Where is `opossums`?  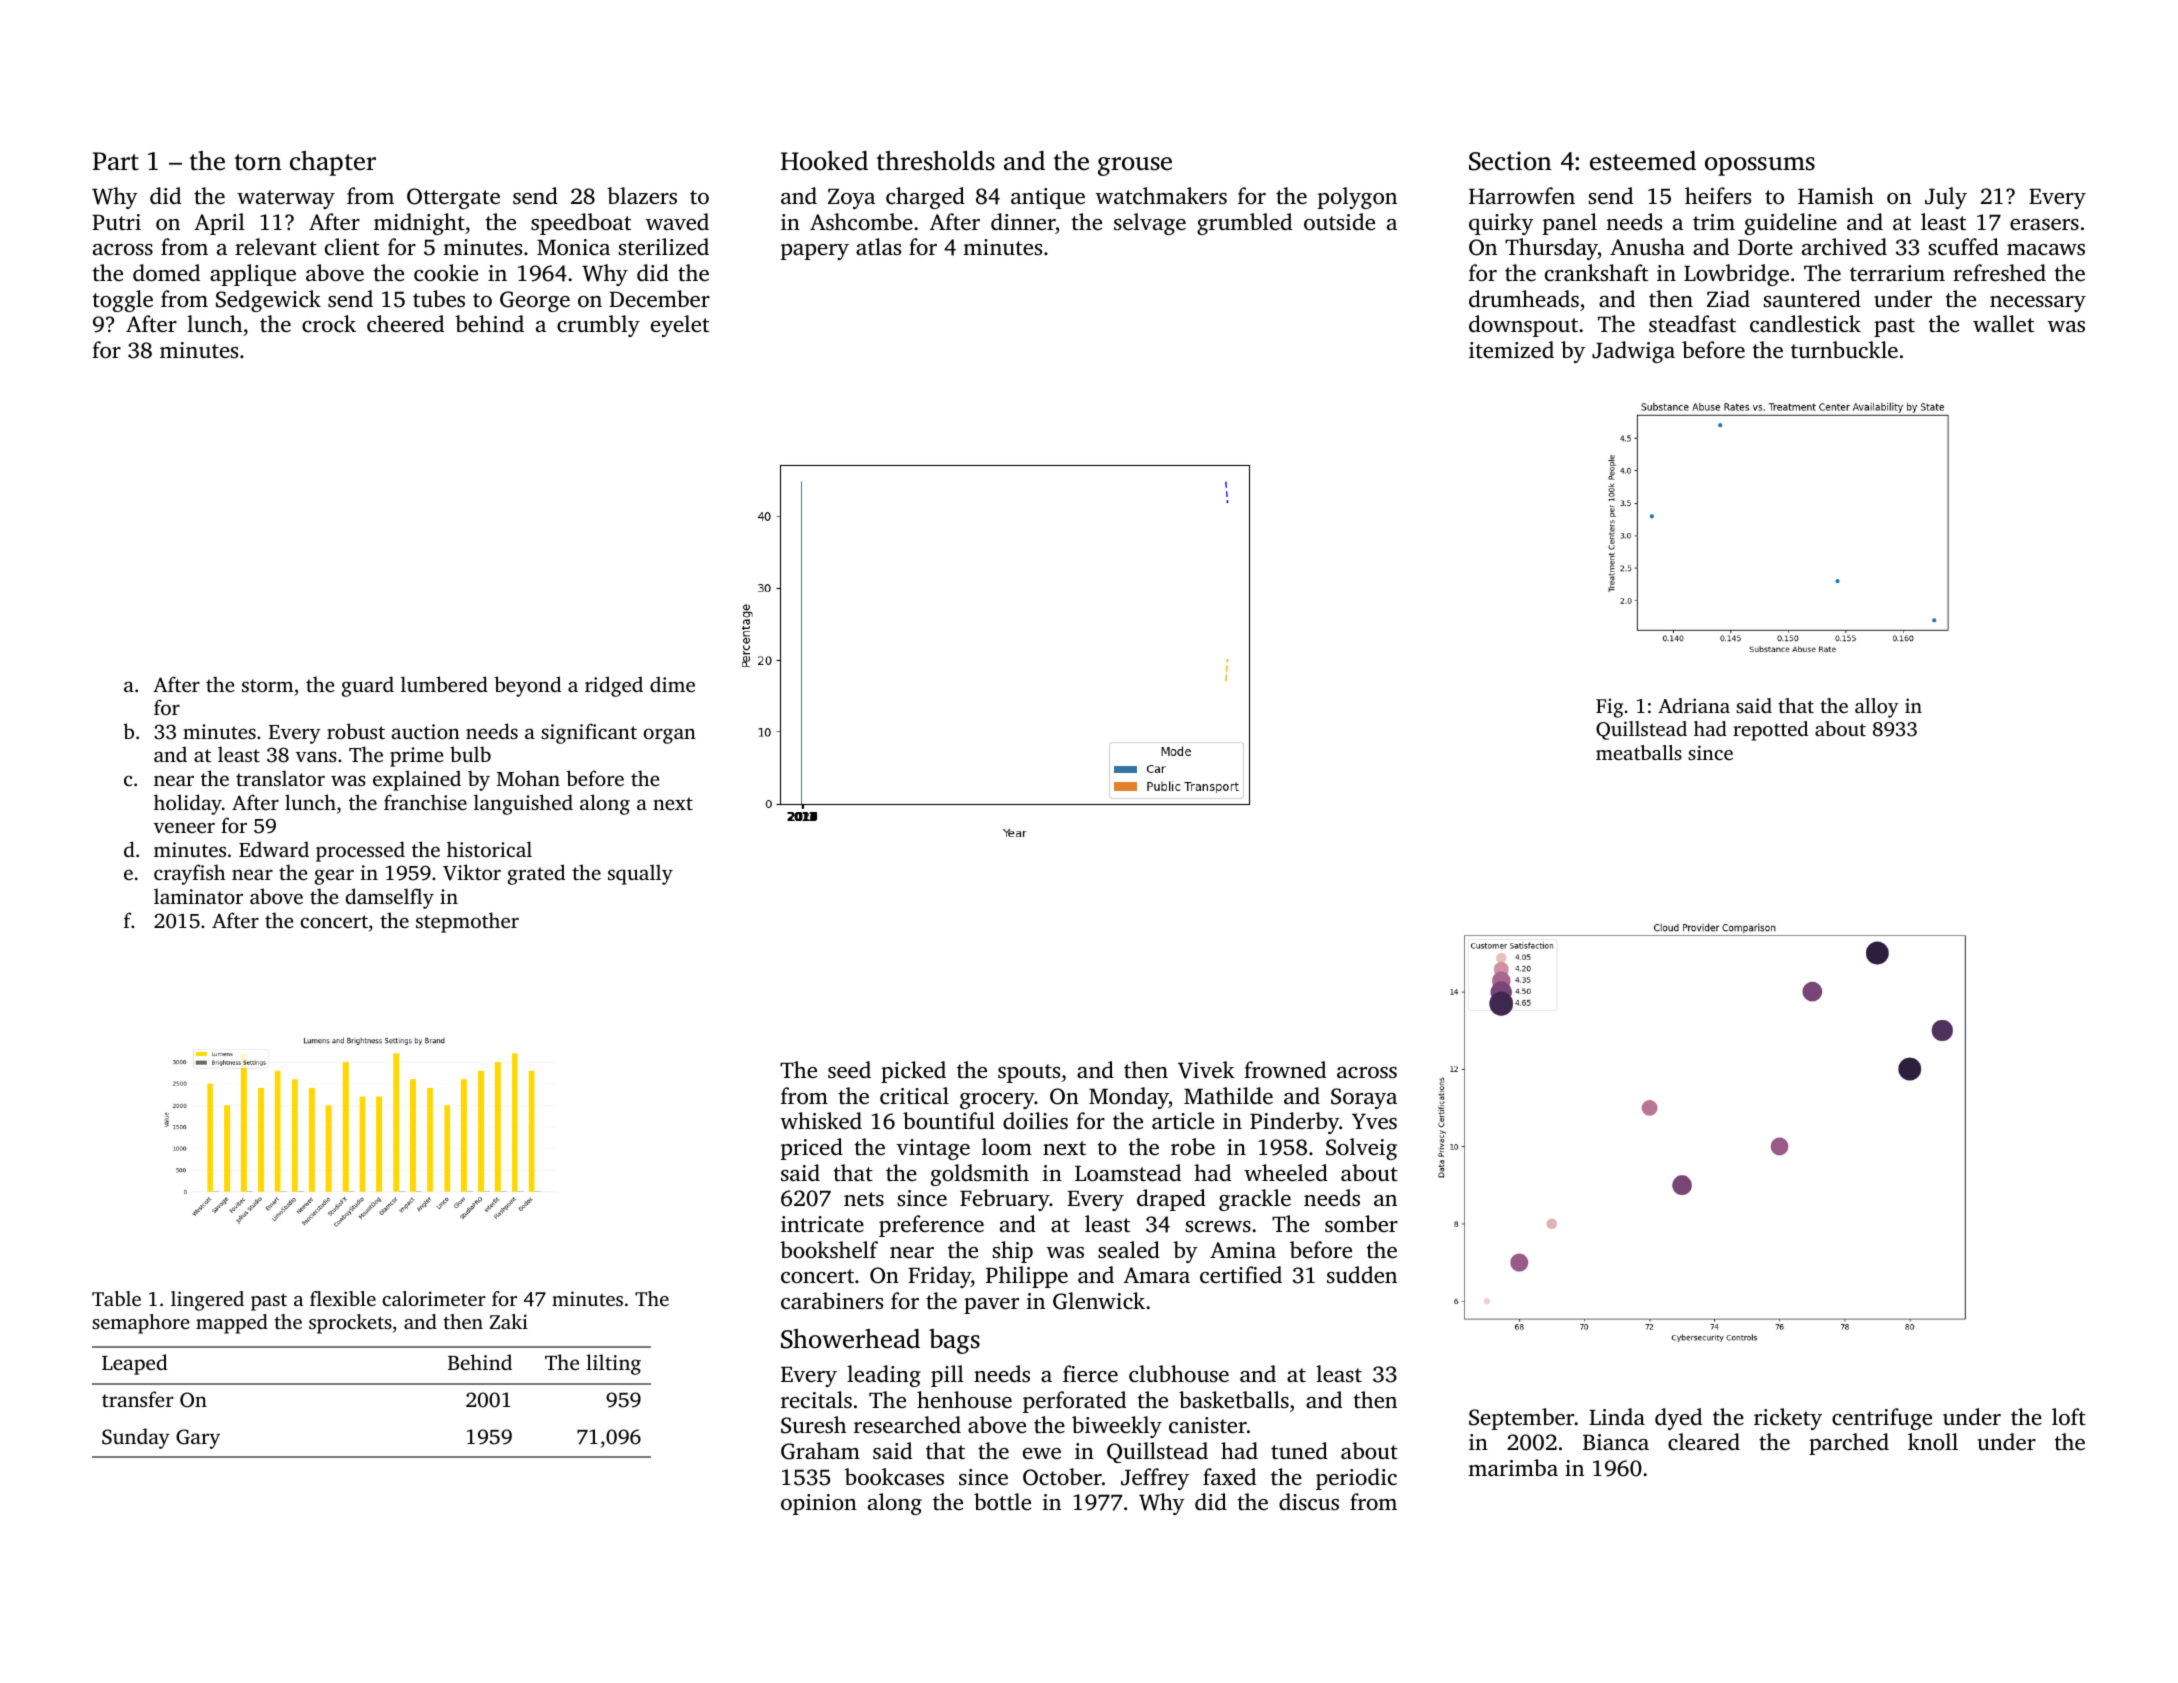 opossums is located at coordinates (1760, 166).
